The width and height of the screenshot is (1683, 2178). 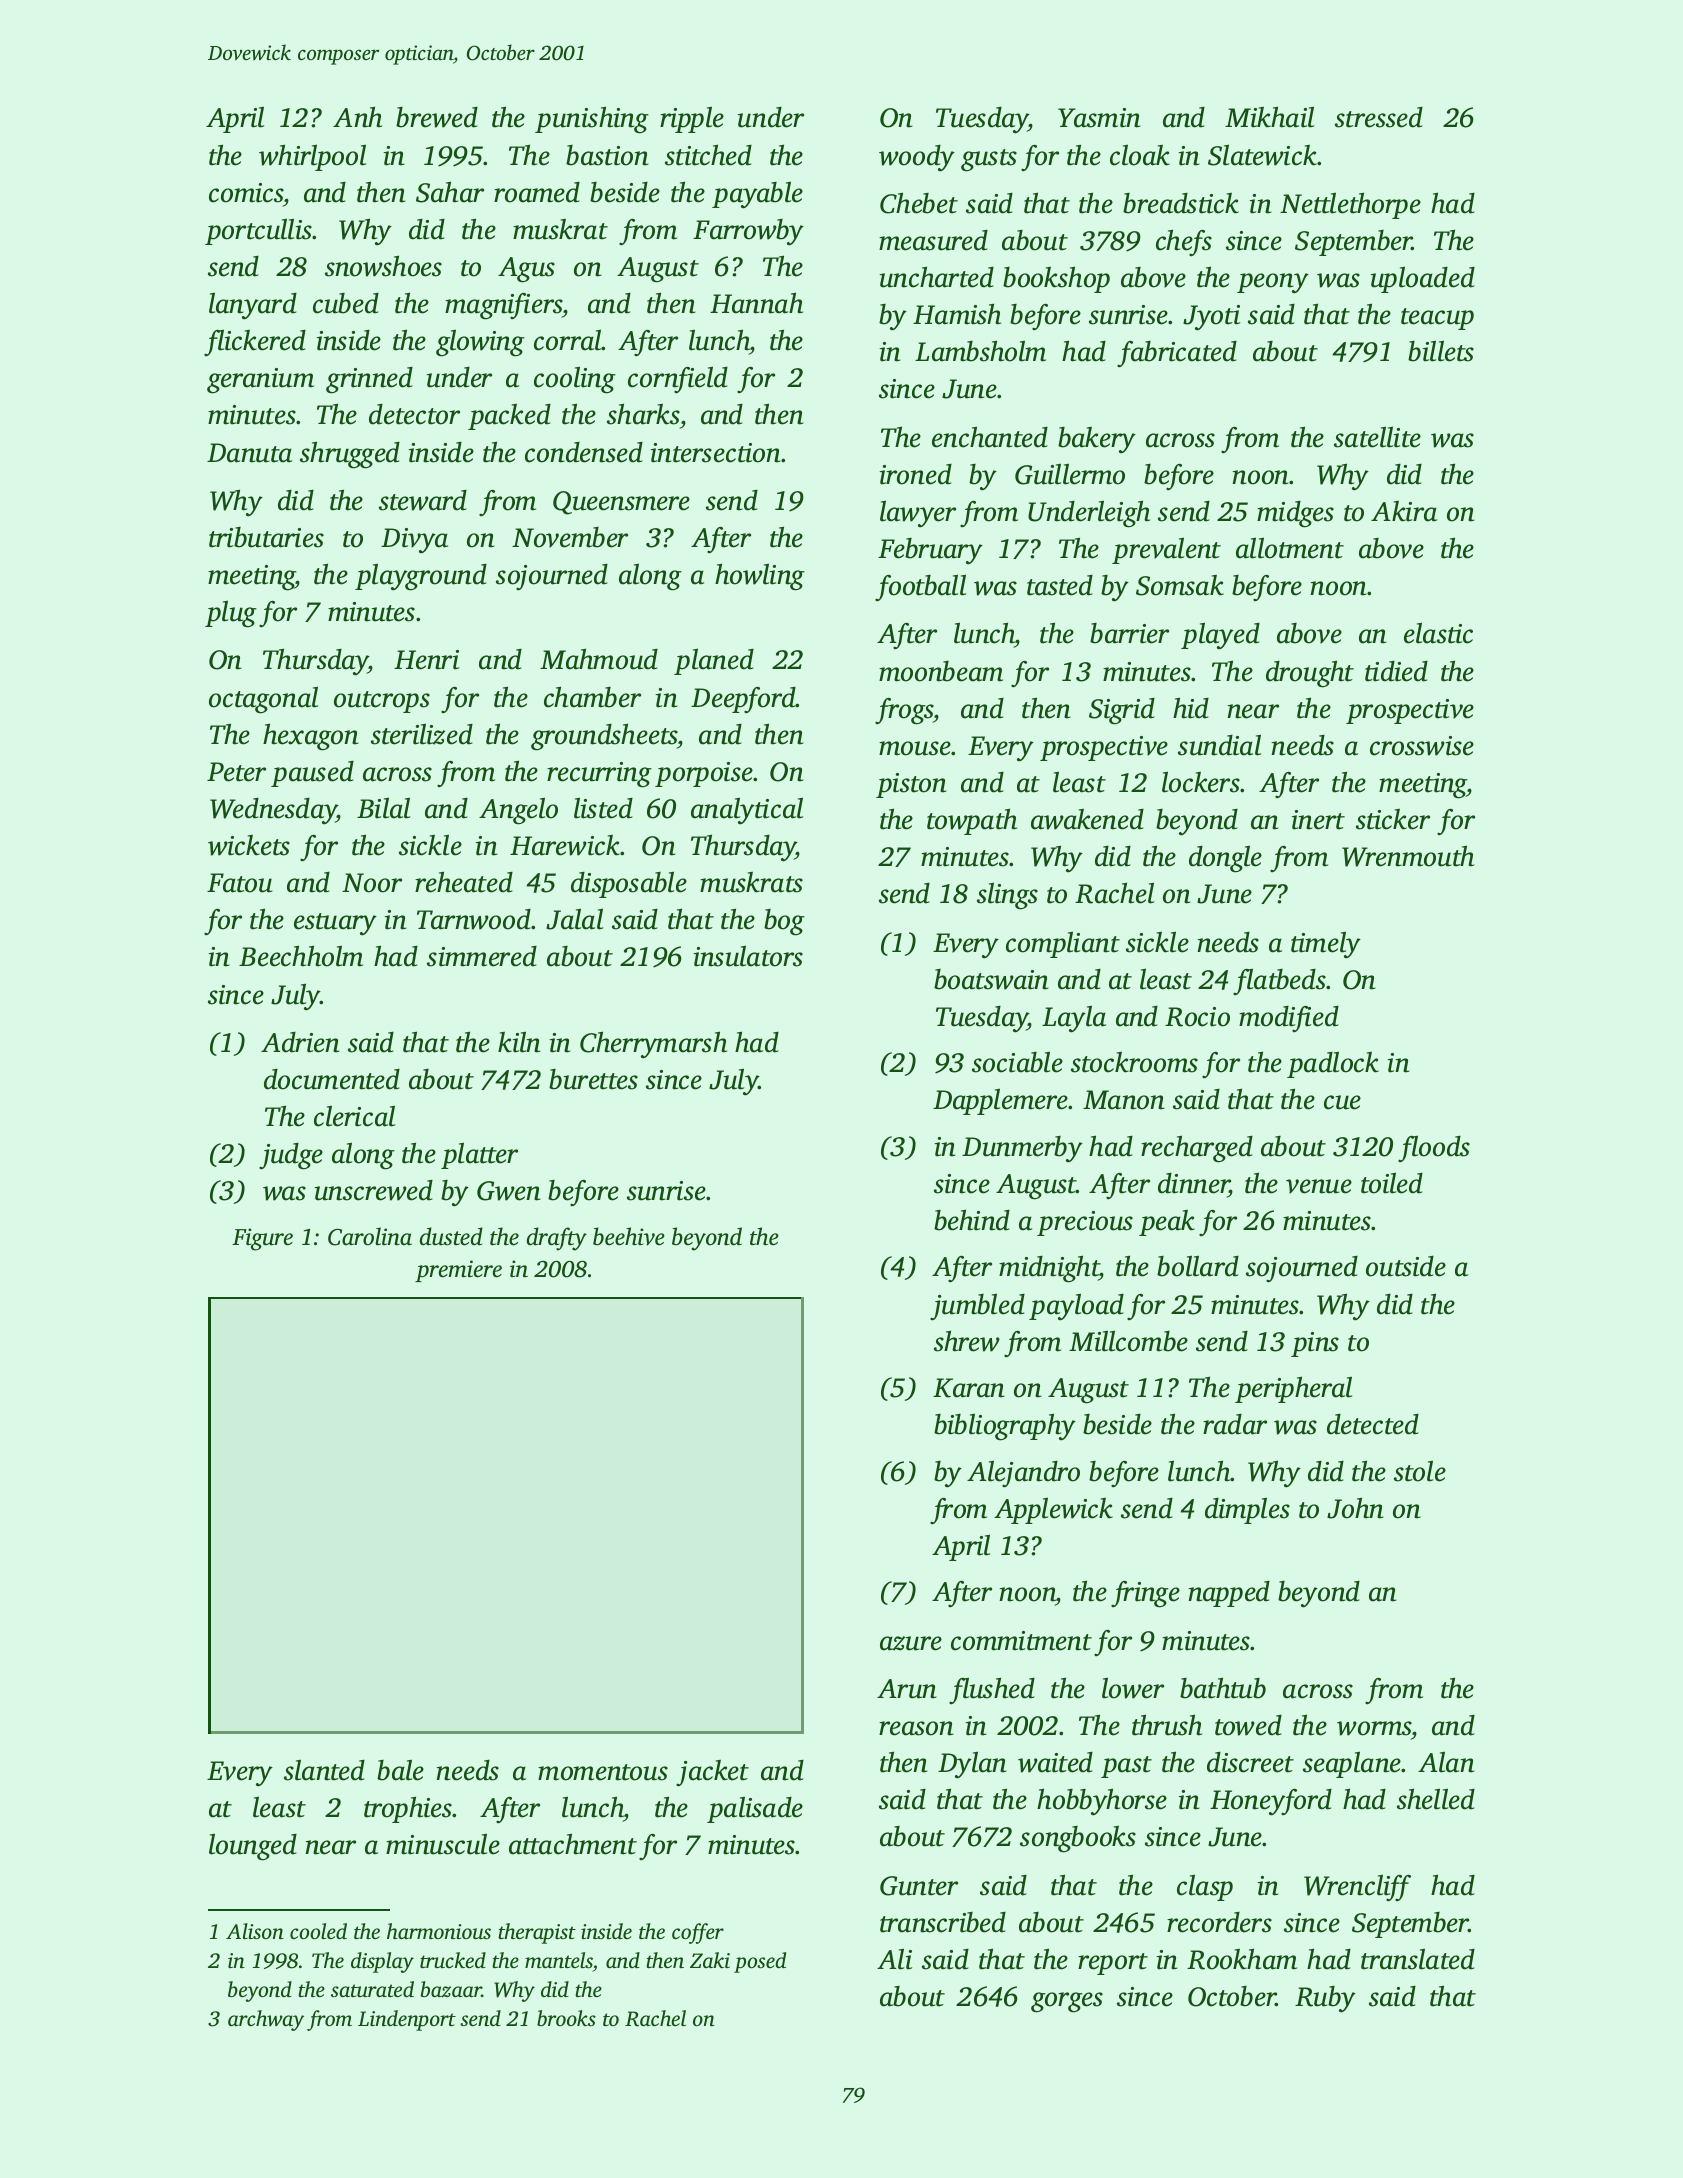 What do you see at coordinates (607, 155) in the screenshot?
I see `bastion` at bounding box center [607, 155].
